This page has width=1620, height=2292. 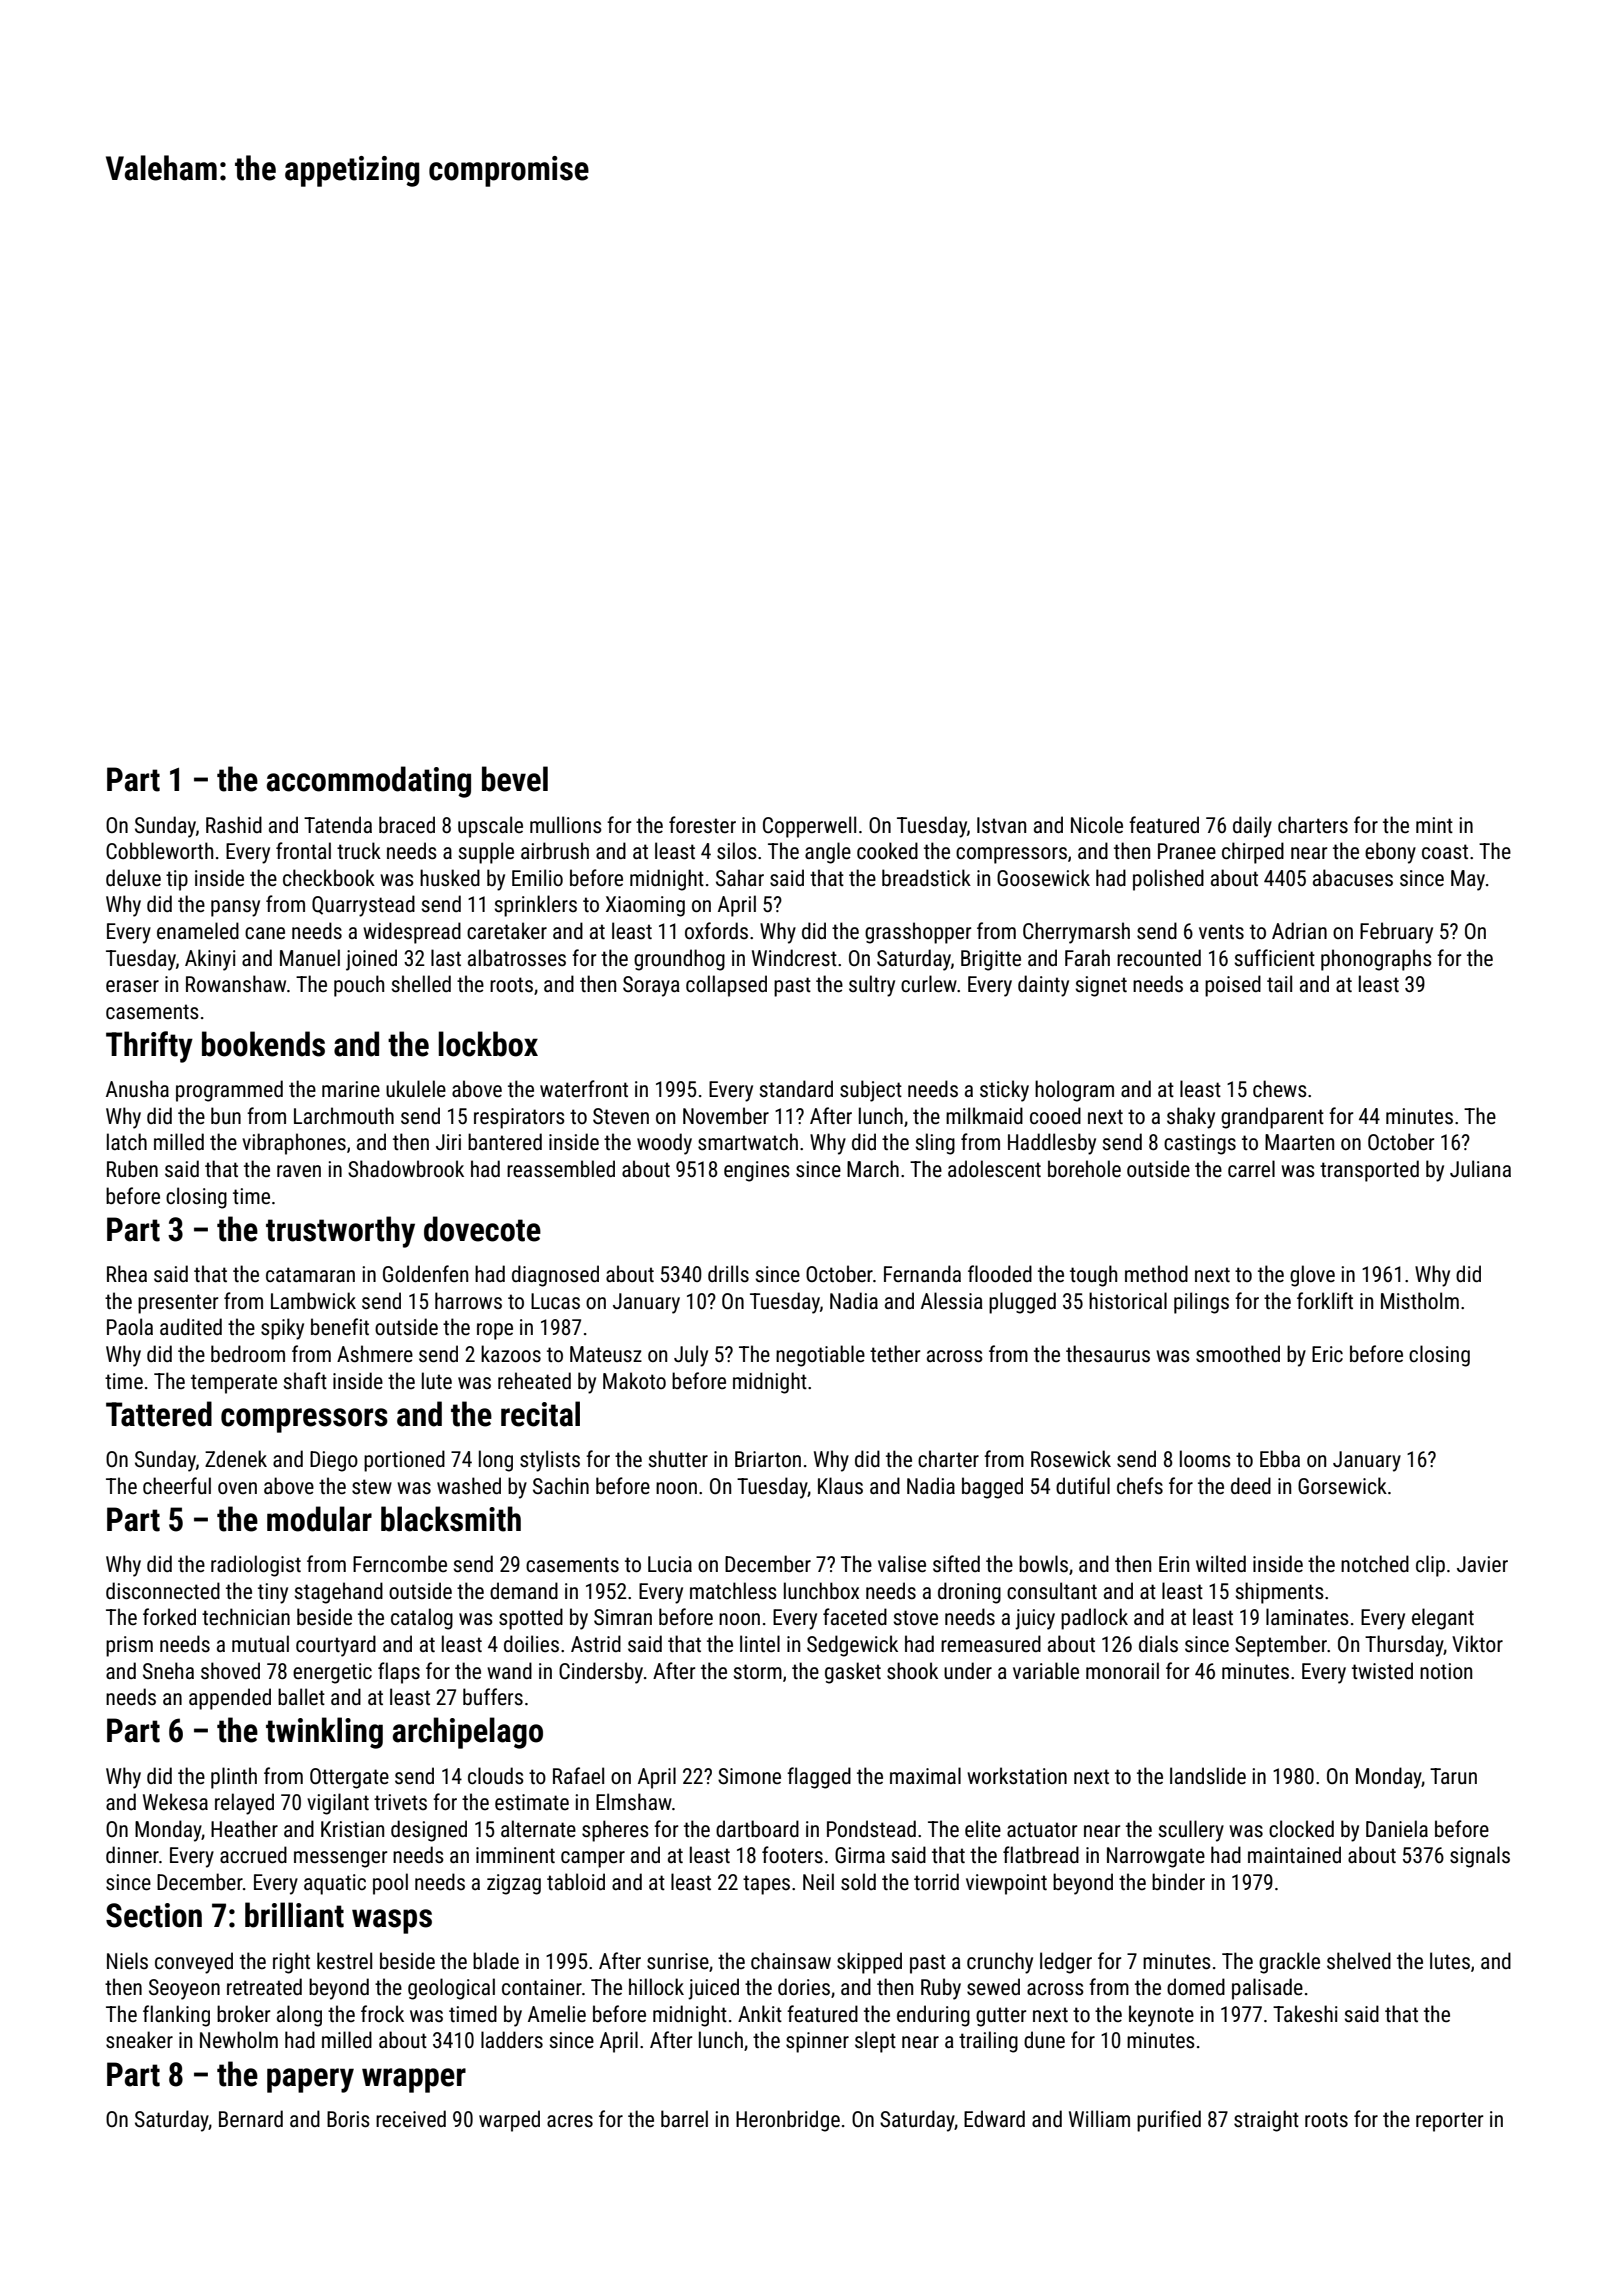 What do you see at coordinates (1238, 1354) in the page?
I see `smoothed` at bounding box center [1238, 1354].
